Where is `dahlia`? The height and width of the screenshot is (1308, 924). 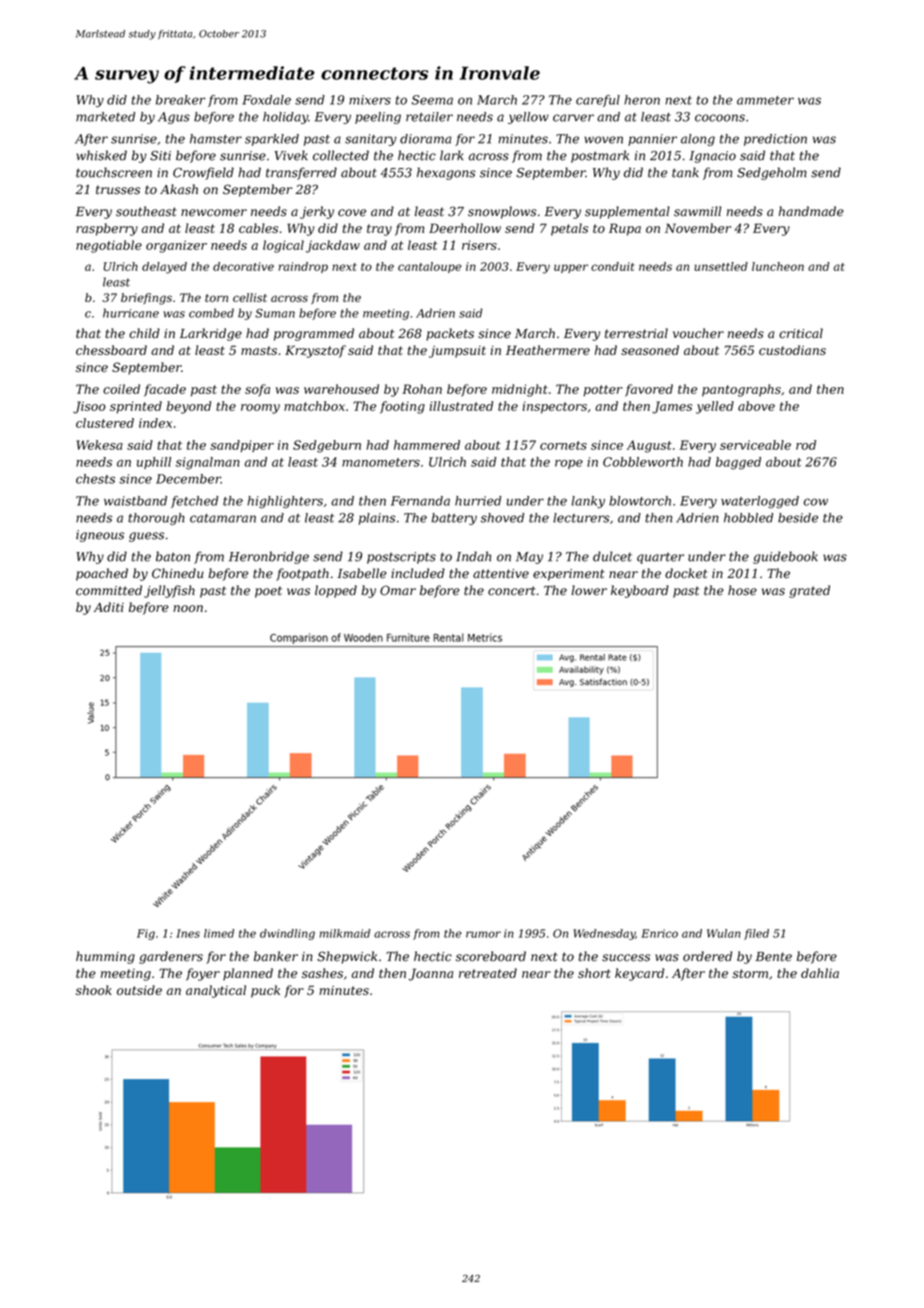 dahlia is located at coordinates (820, 973).
